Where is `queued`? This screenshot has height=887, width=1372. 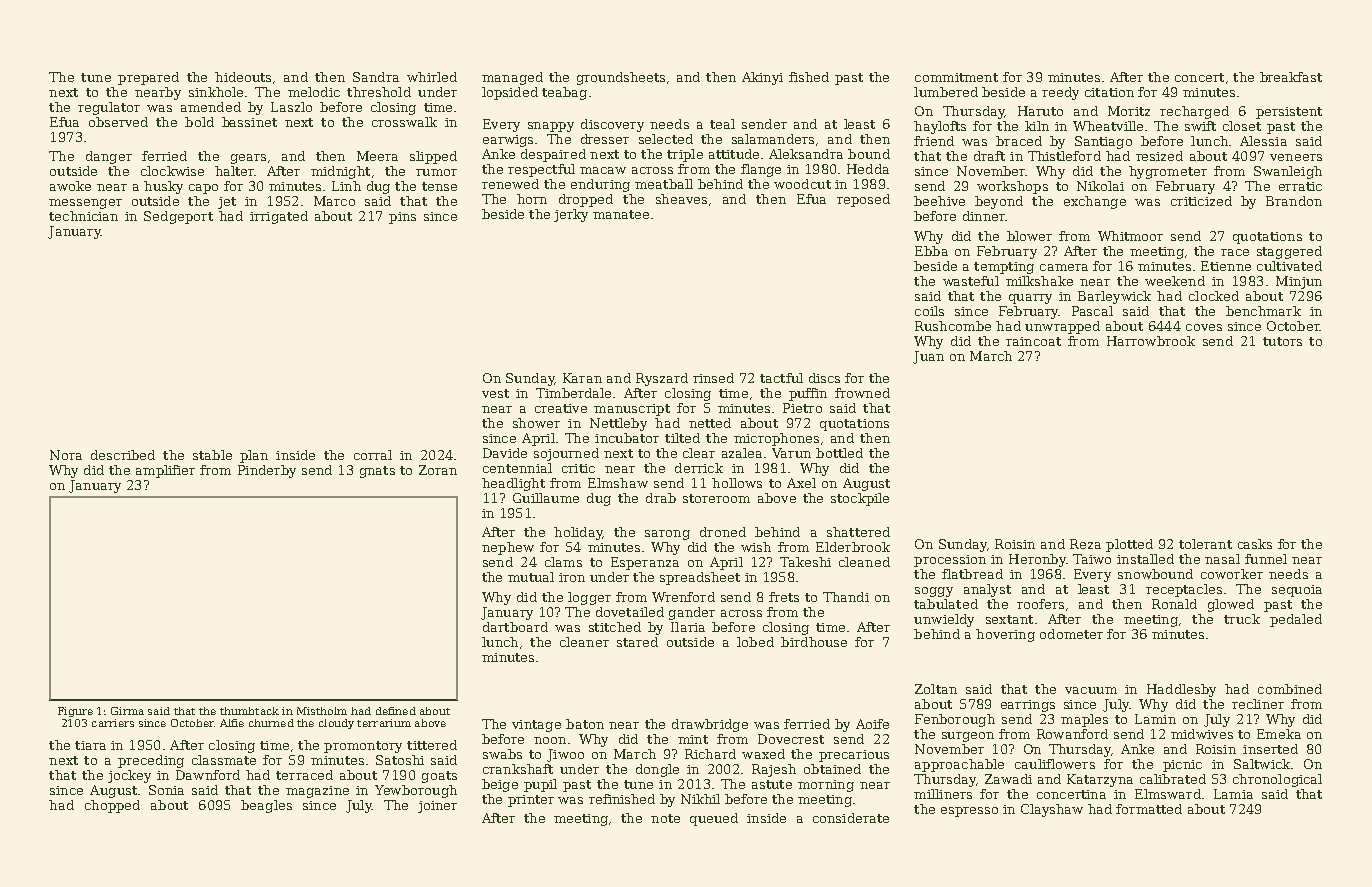 queued is located at coordinates (714, 819).
